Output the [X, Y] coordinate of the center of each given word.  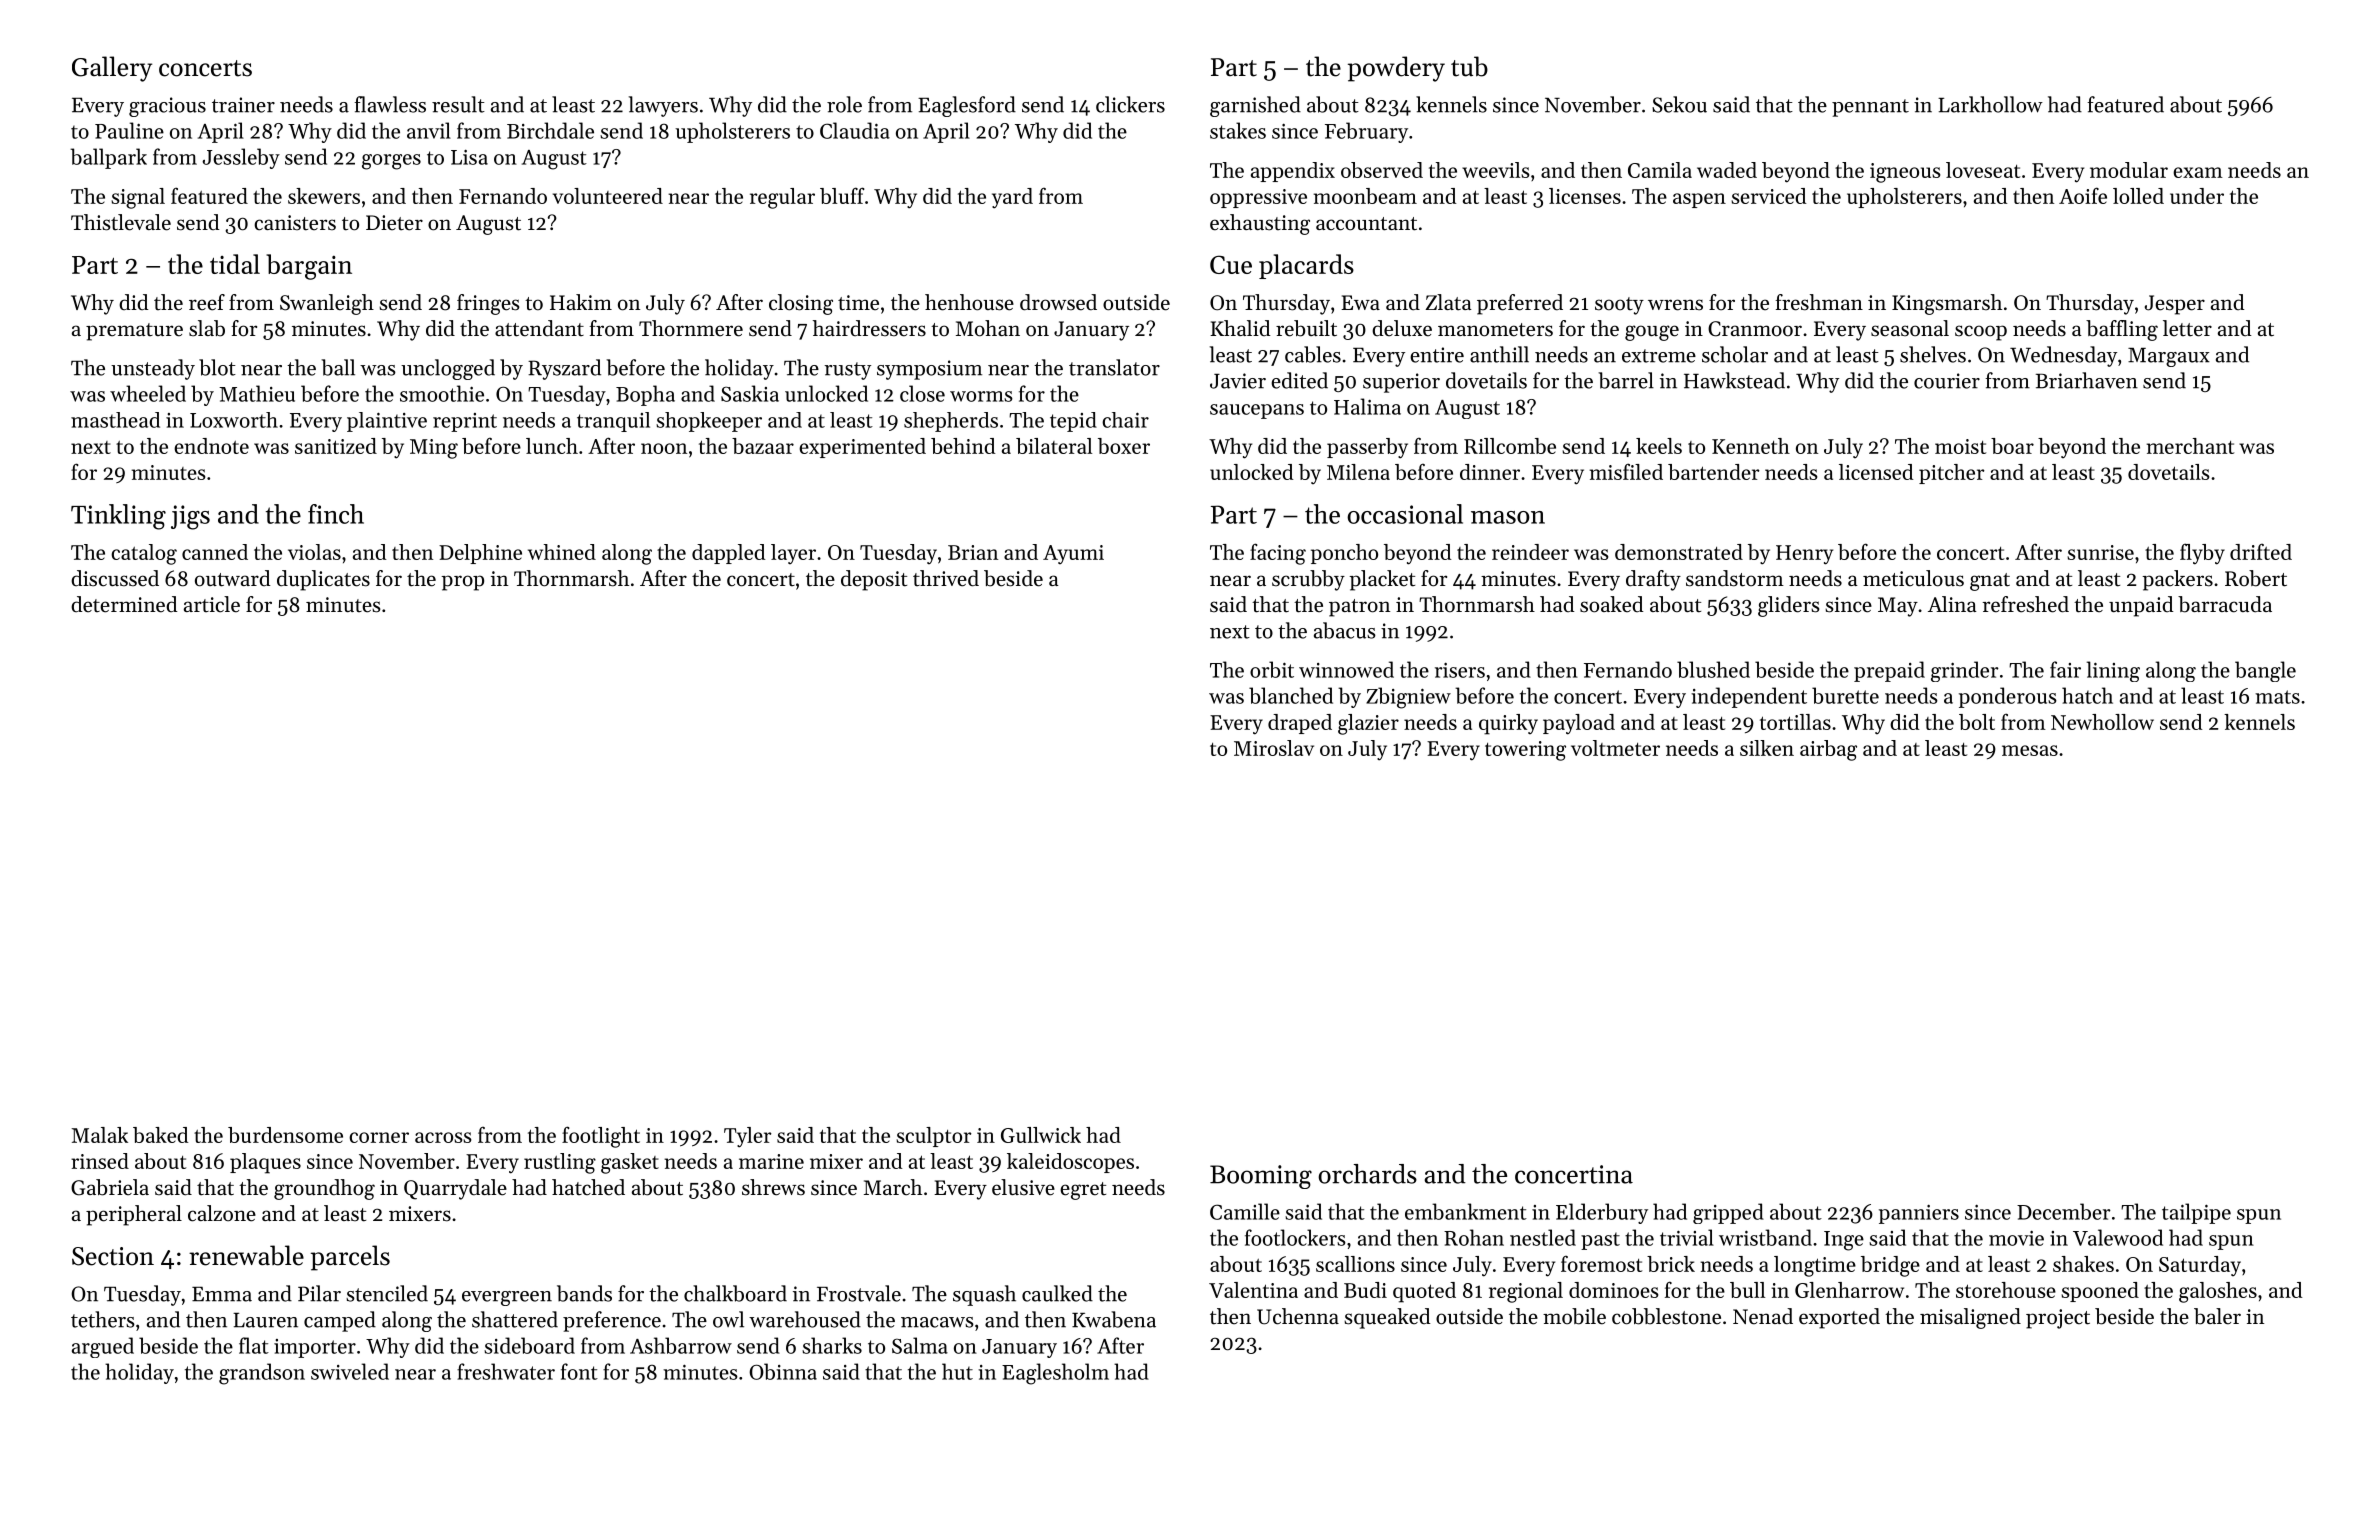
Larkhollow [1990, 104]
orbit [1272, 669]
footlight [601, 1137]
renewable [246, 1255]
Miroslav [1274, 748]
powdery [1396, 69]
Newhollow [2102, 722]
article [212, 604]
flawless [390, 104]
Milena [1358, 472]
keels [1659, 446]
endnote [211, 446]
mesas [2030, 750]
